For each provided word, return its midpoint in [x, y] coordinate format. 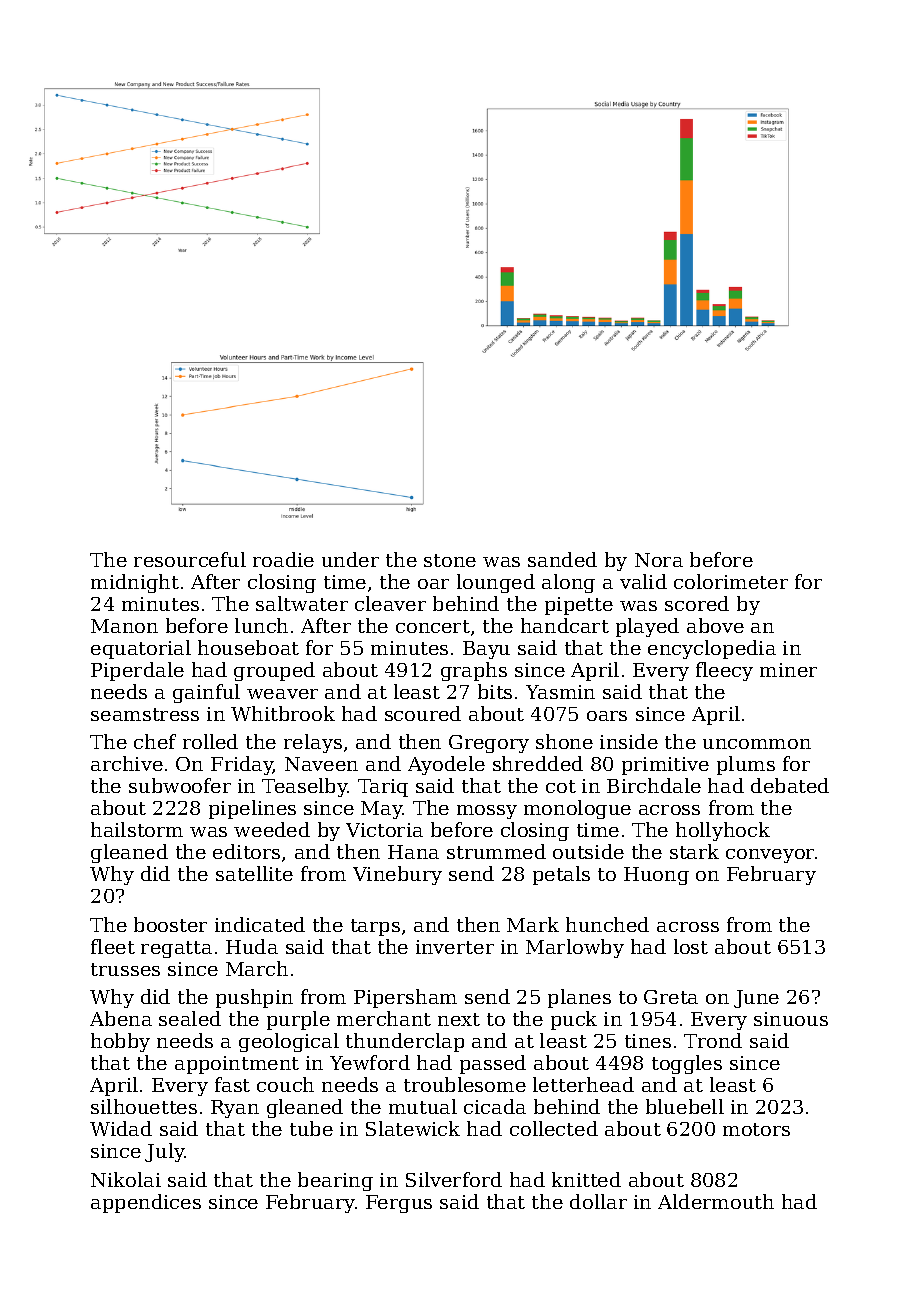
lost [691, 946]
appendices [146, 1203]
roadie [283, 559]
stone [450, 560]
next [459, 1019]
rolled [210, 741]
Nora [659, 560]
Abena [121, 1018]
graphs [474, 671]
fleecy [724, 671]
